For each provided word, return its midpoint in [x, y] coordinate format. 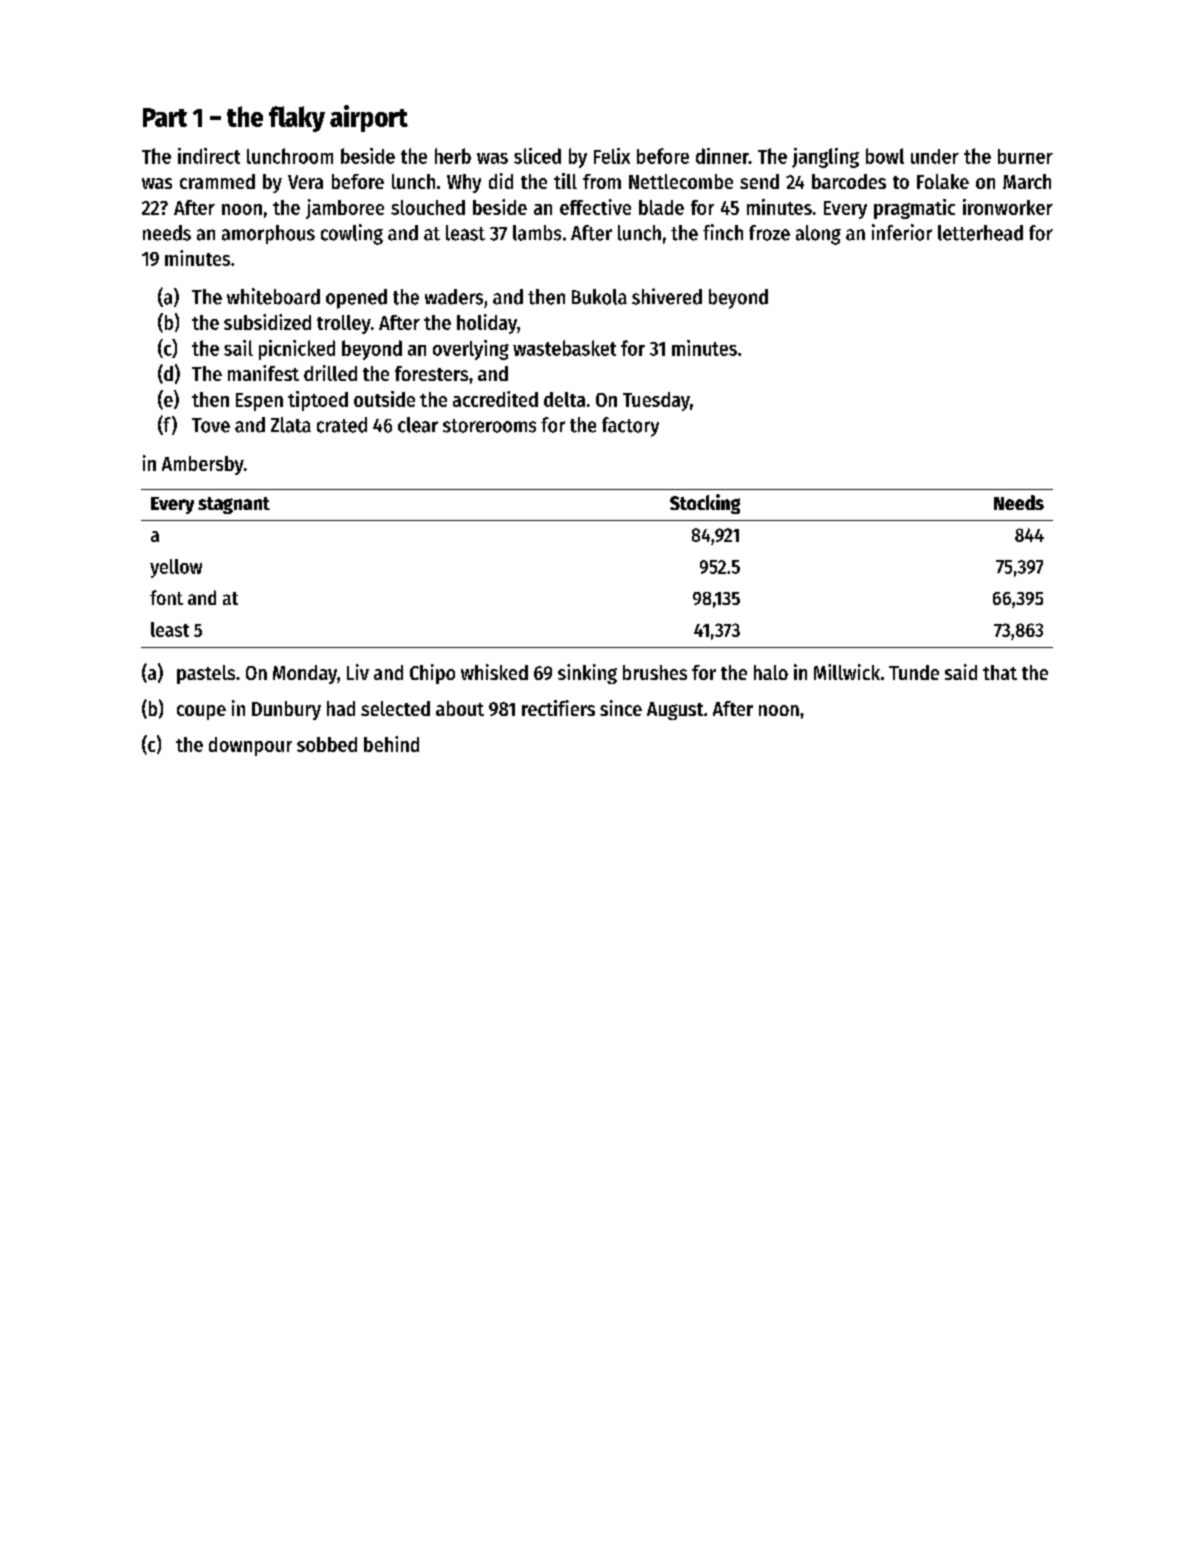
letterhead [980, 233]
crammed [217, 181]
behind [391, 744]
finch [723, 232]
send [759, 181]
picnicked [297, 350]
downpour [250, 746]
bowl [885, 156]
